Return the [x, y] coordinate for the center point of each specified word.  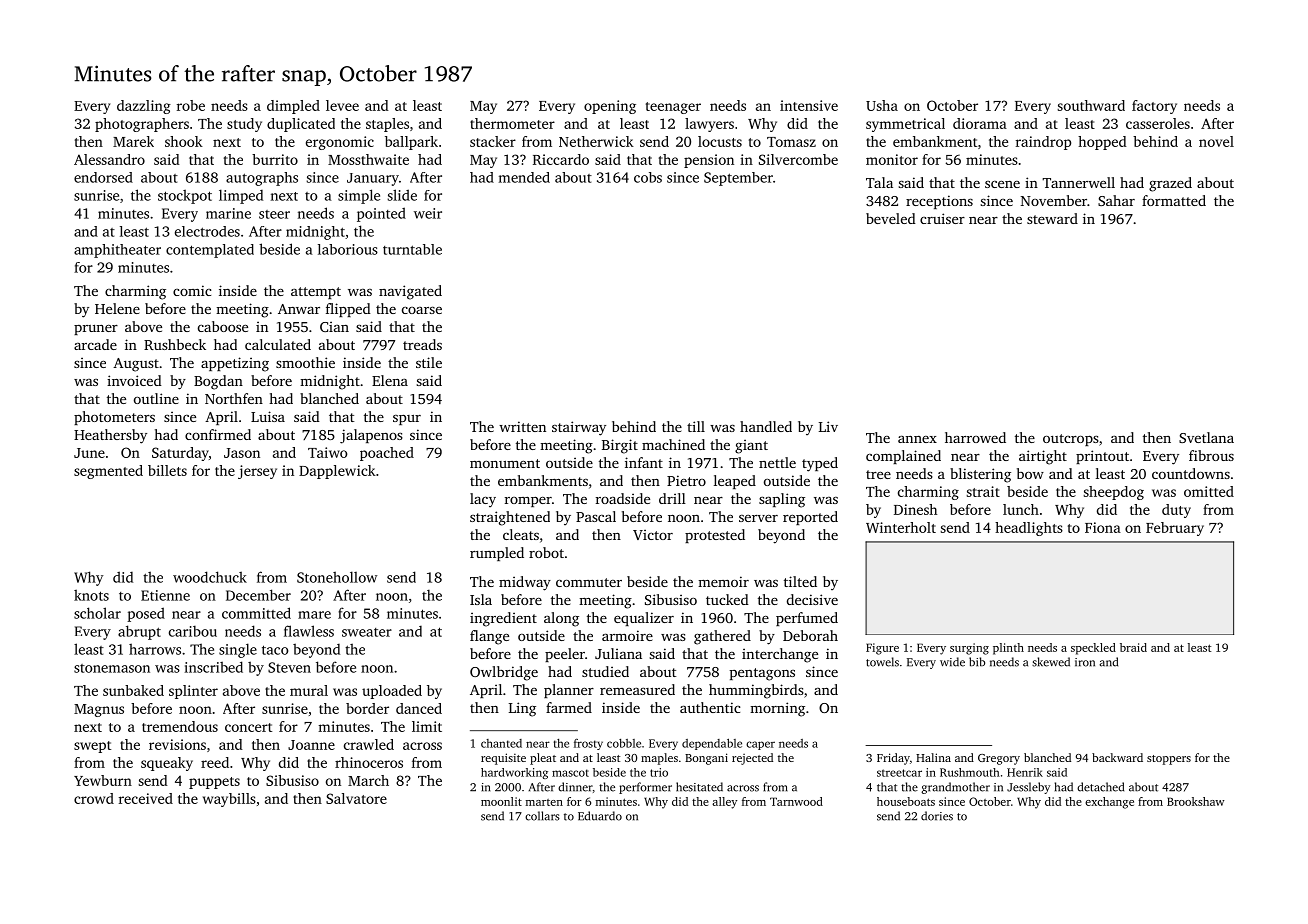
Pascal [596, 516]
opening [610, 107]
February [1175, 529]
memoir [723, 581]
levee [342, 105]
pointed [381, 214]
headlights [1029, 529]
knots [91, 595]
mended [524, 177]
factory [1154, 107]
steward [1052, 218]
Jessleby [1028, 788]
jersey [257, 472]
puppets [214, 783]
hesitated [699, 787]
